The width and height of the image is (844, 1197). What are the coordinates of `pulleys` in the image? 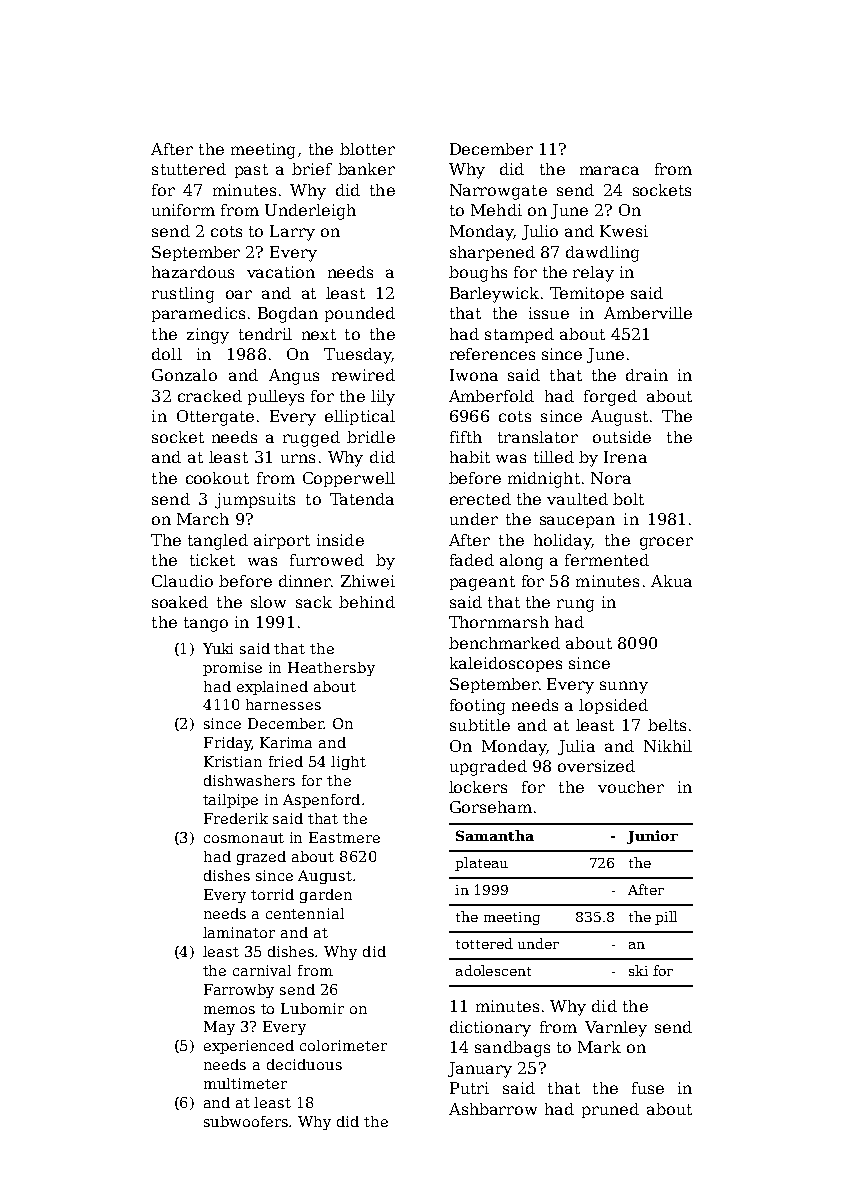 It's located at (276, 398).
